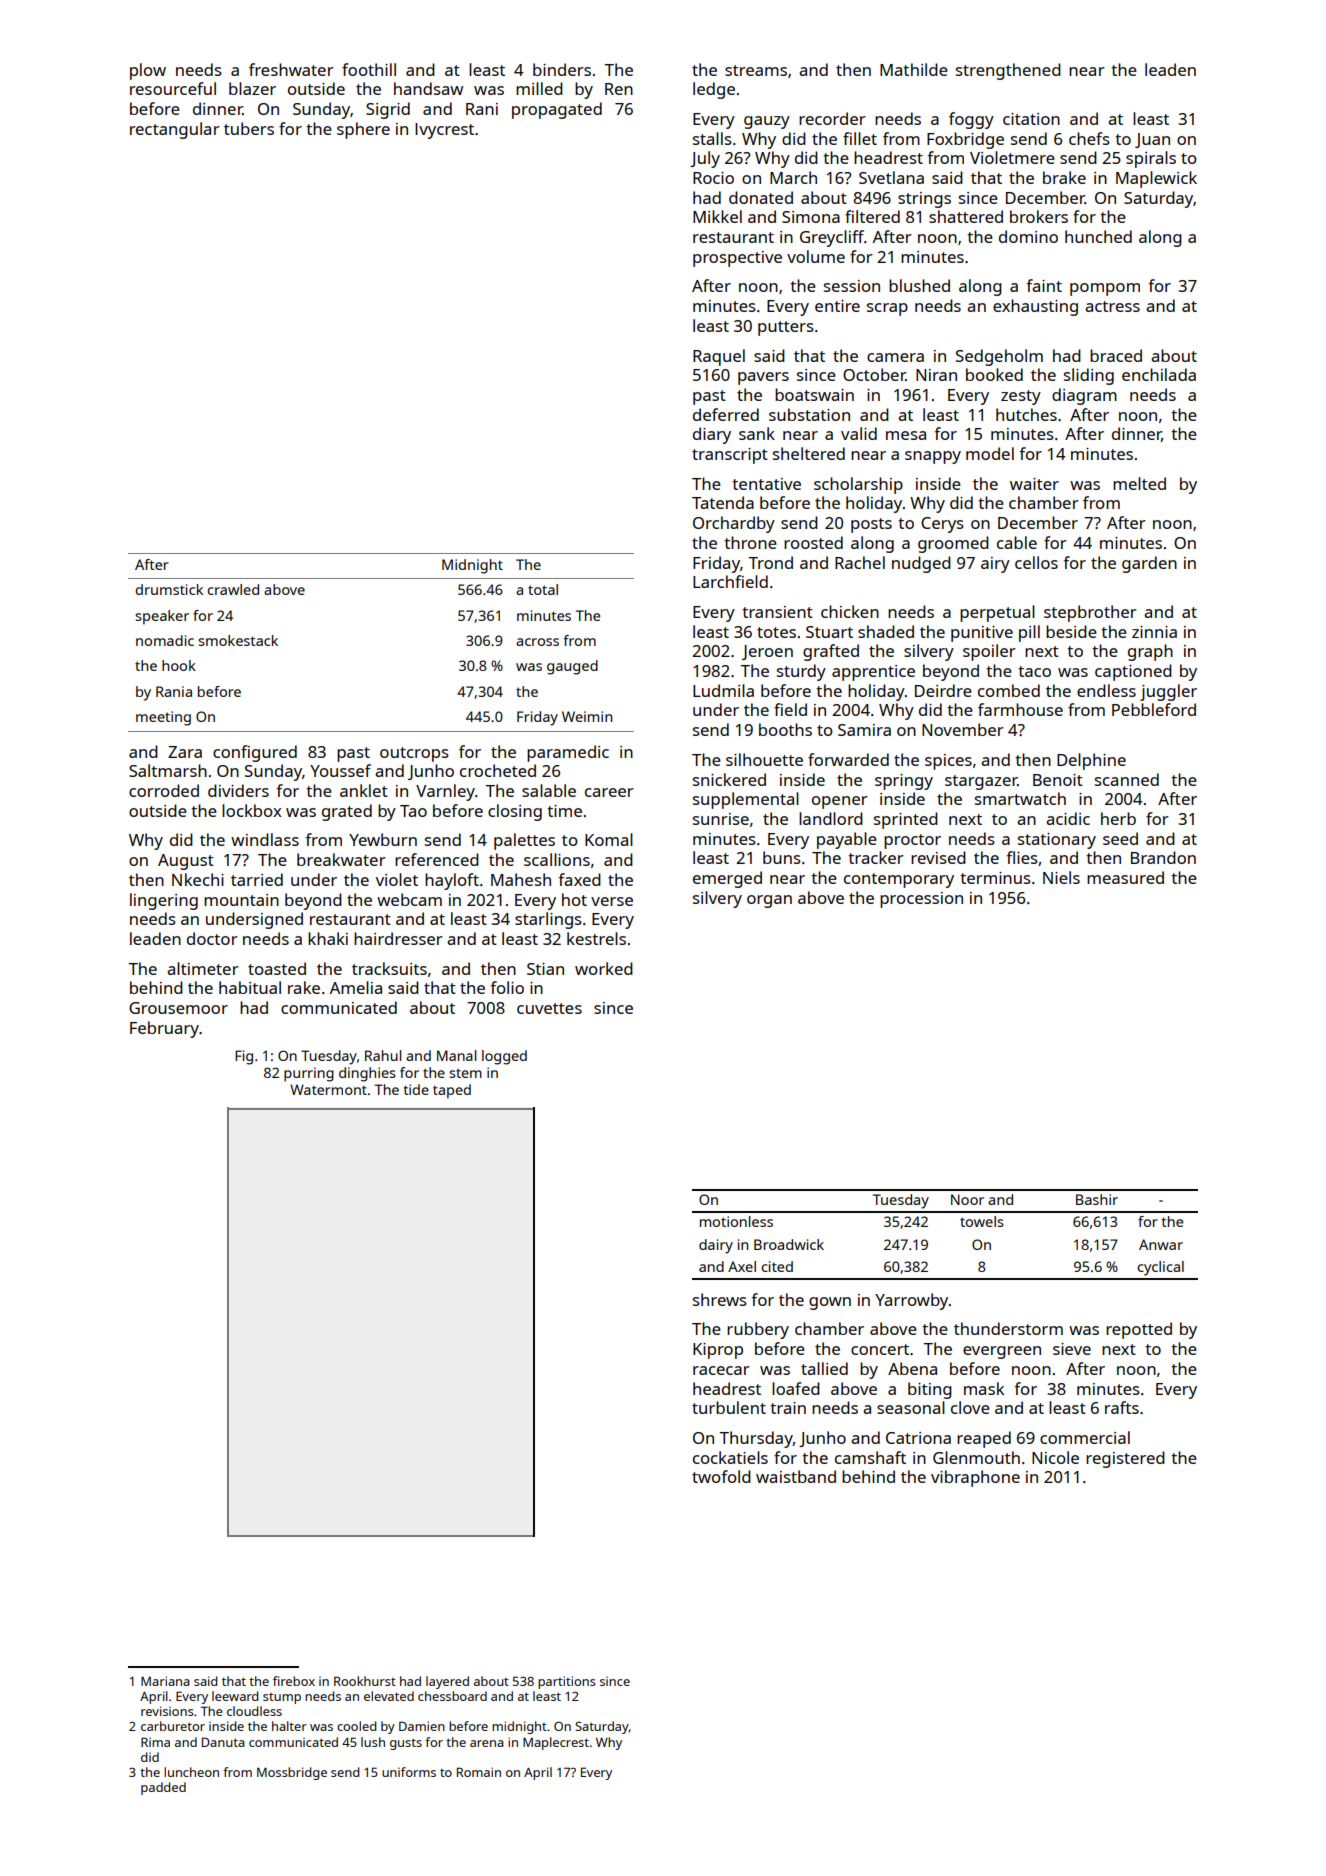 This screenshot has width=1326, height=1876. I want to click on Mathilde, so click(914, 69).
